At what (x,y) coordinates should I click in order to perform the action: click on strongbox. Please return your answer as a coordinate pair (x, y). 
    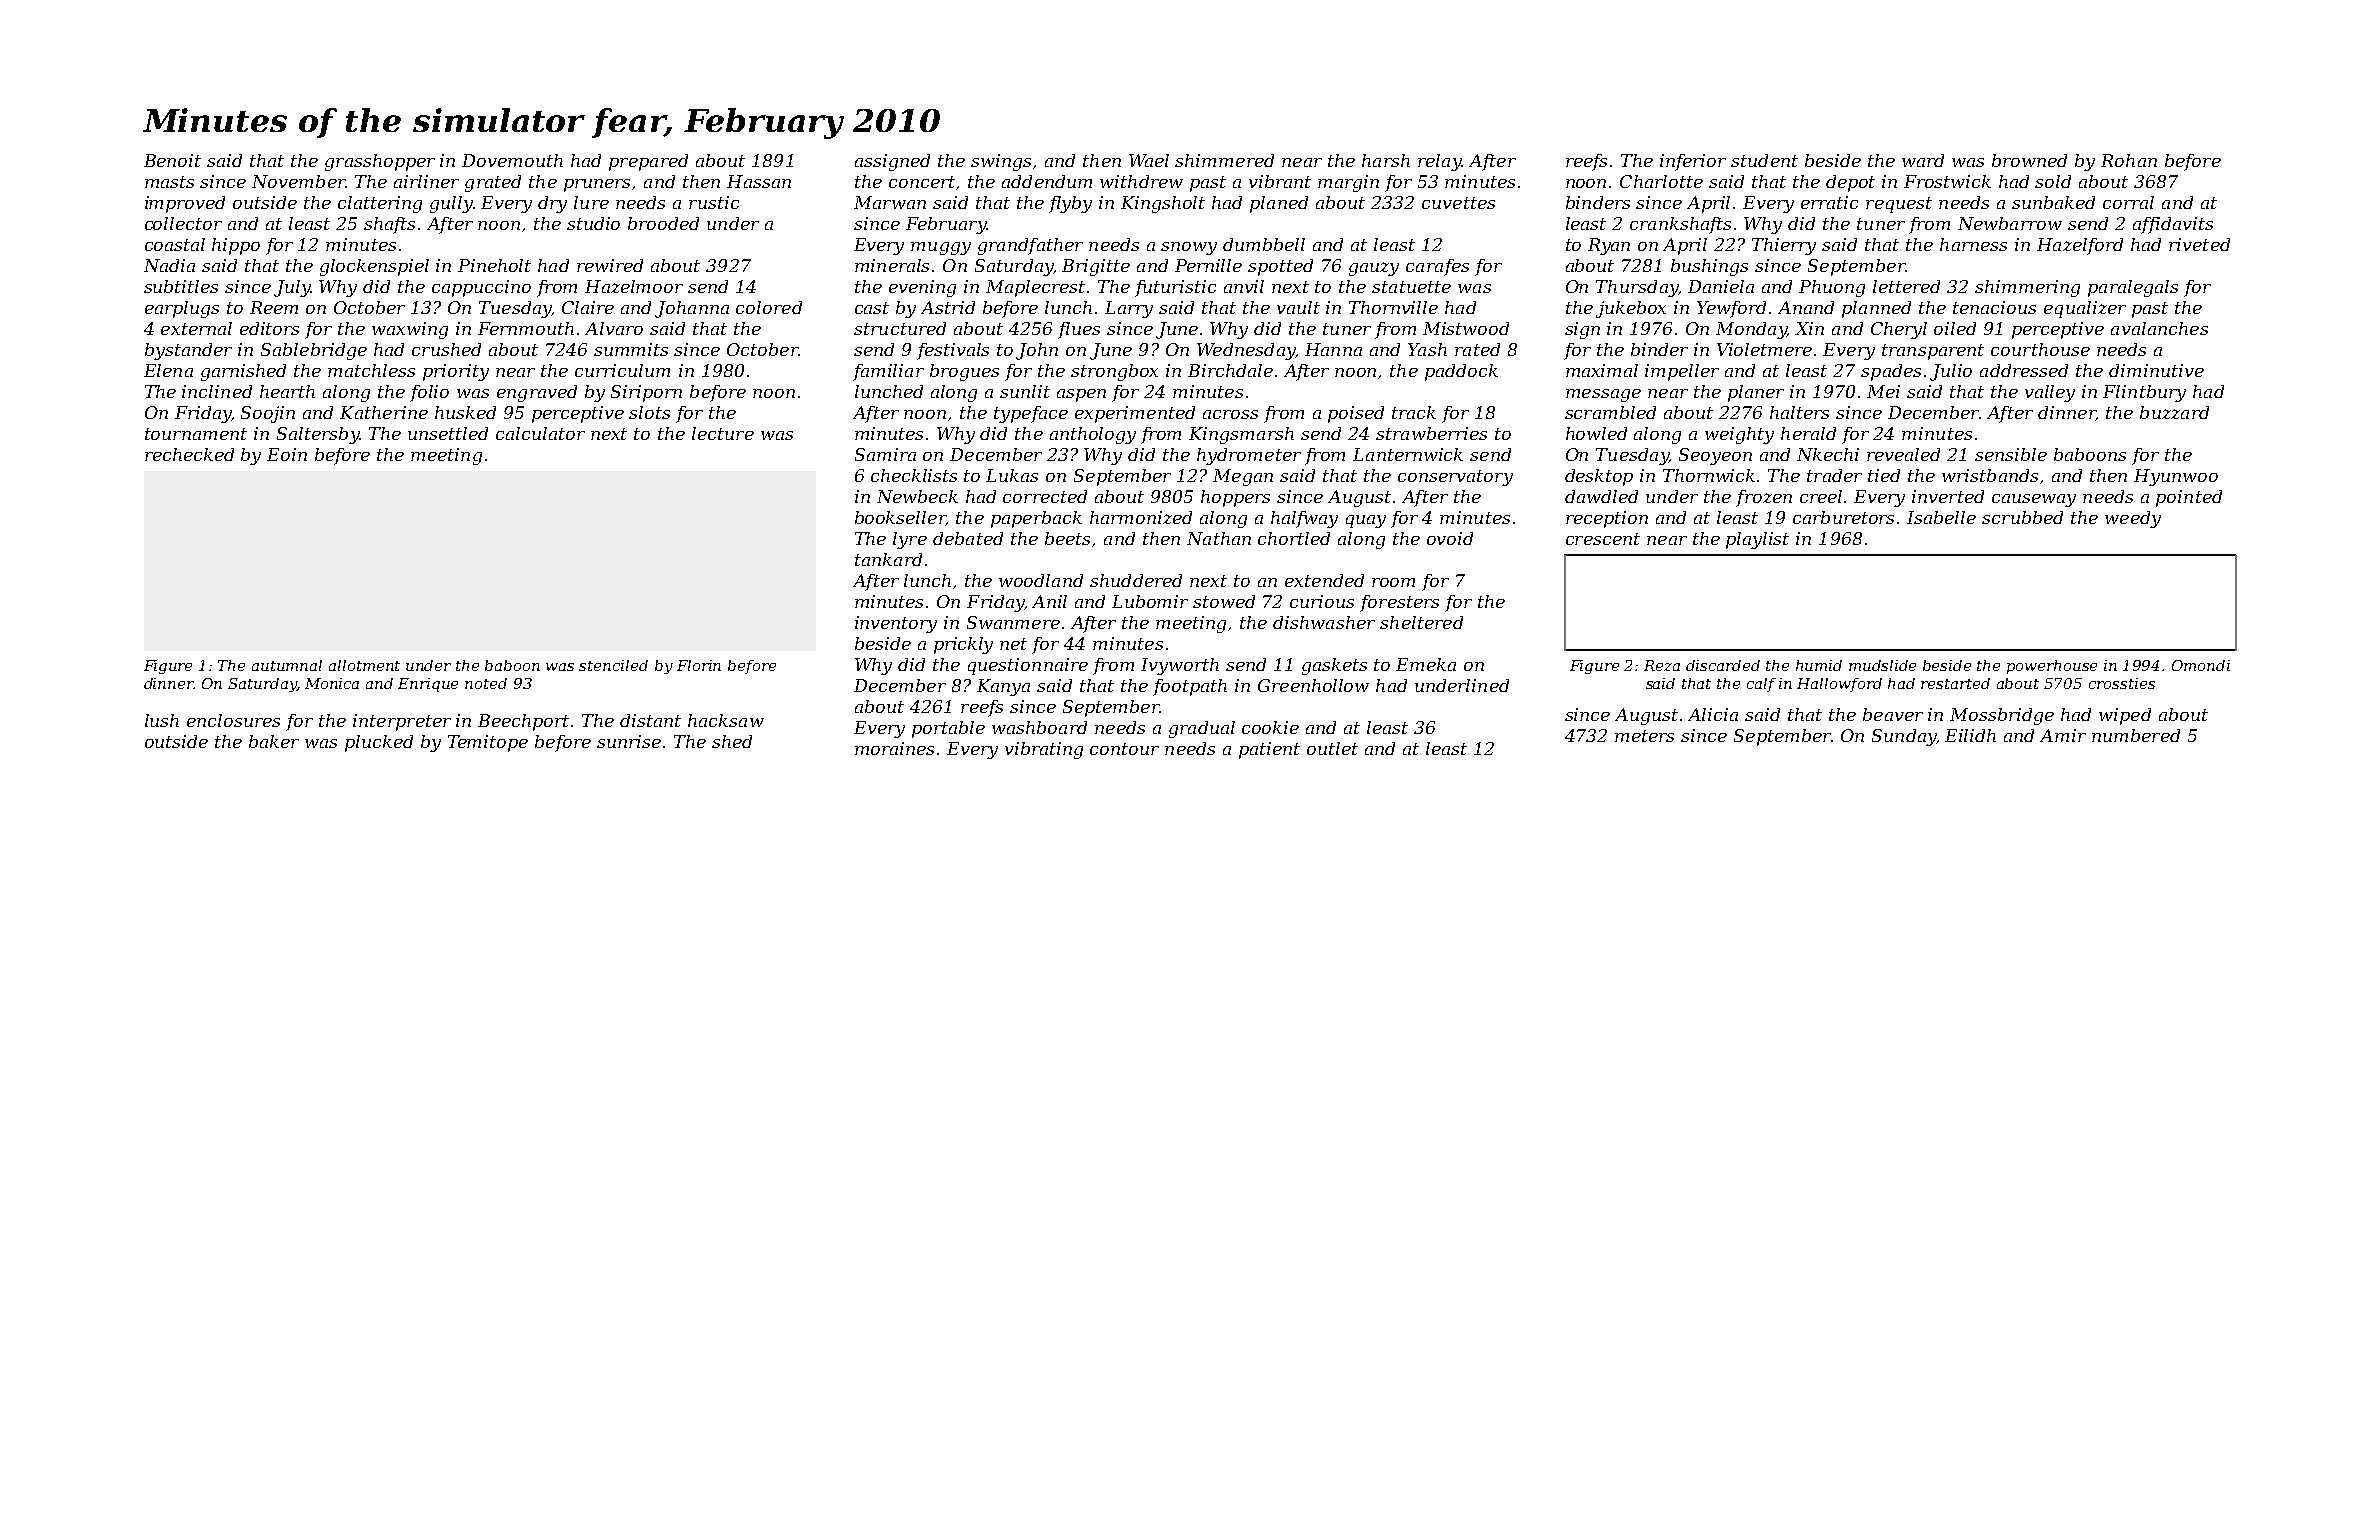
    Looking at the image, I should click on (1114, 372).
